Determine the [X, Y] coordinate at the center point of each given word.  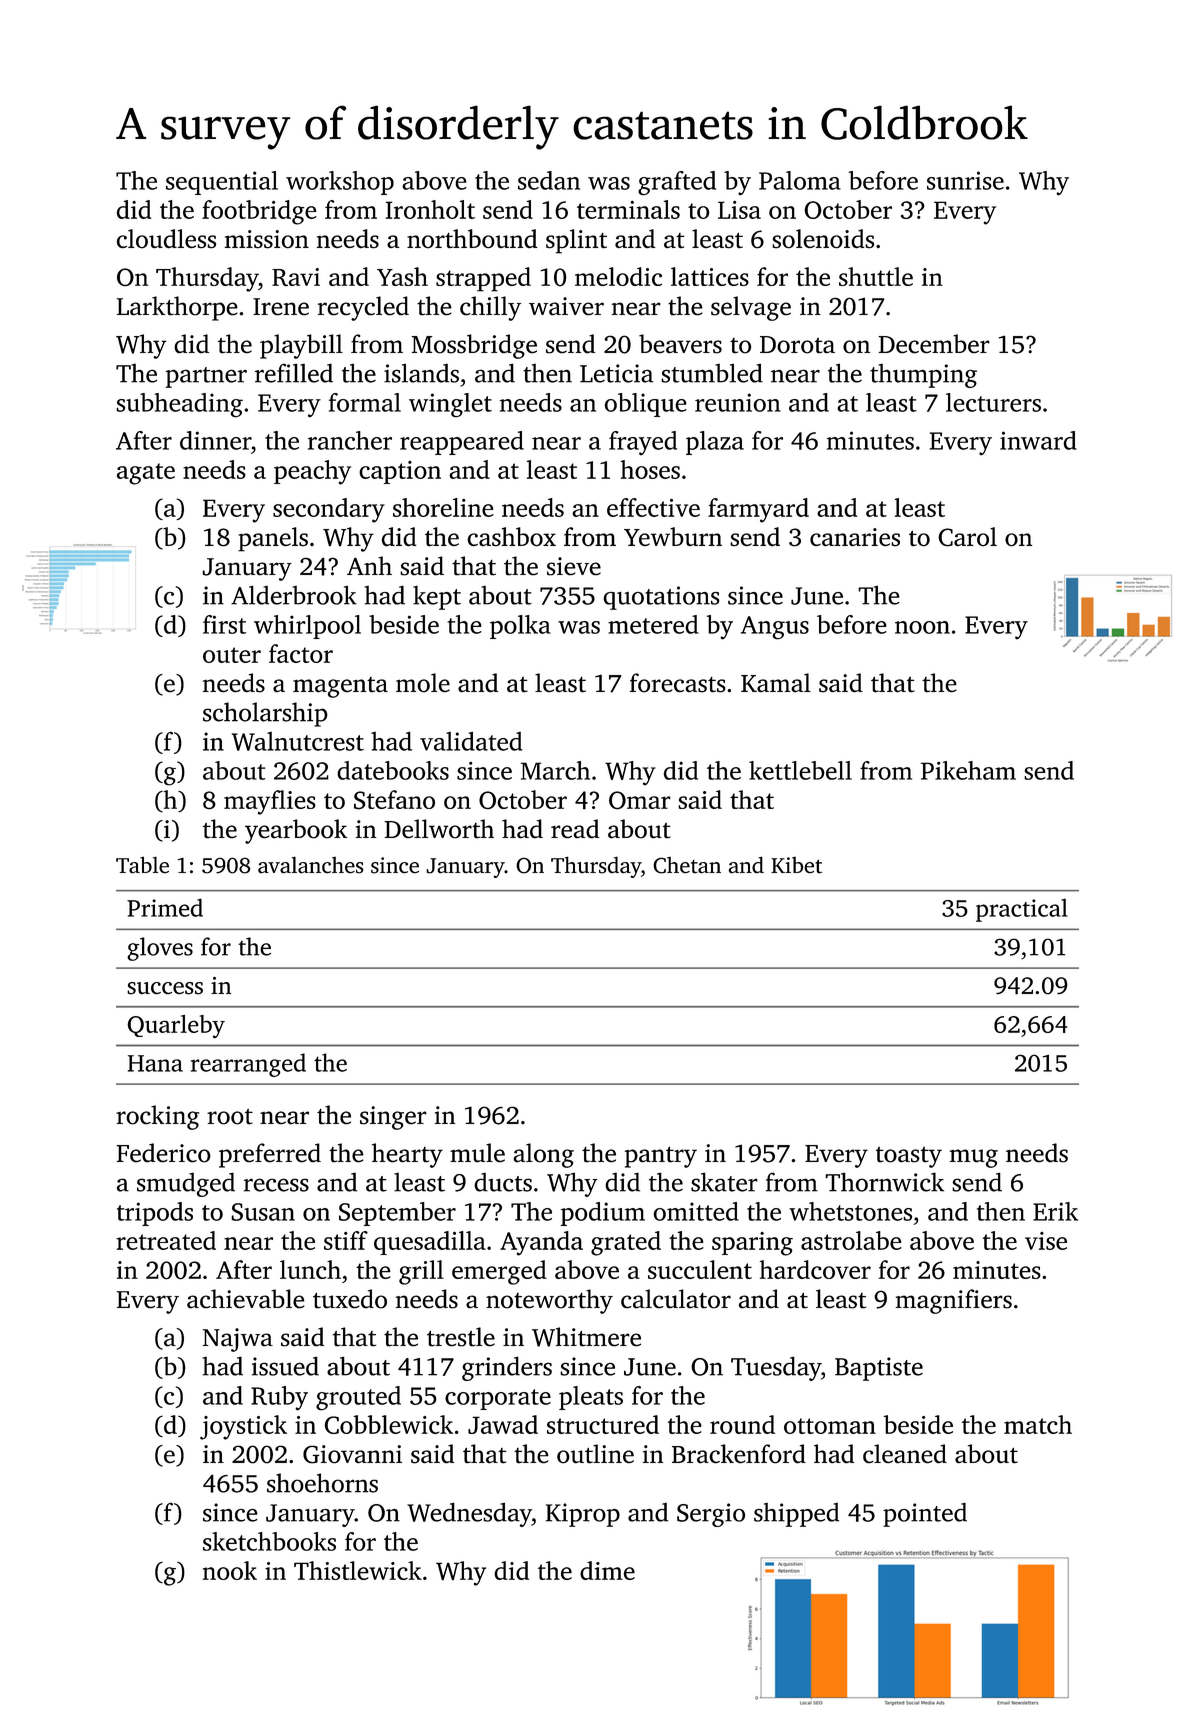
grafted [677, 183]
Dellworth [439, 829]
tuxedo [350, 1299]
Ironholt [430, 209]
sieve [574, 566]
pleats [591, 1398]
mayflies [270, 802]
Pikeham [968, 770]
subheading [179, 405]
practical [1022, 910]
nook [230, 1570]
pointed [925, 1514]
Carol [967, 537]
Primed [165, 907]
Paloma [800, 180]
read [575, 828]
